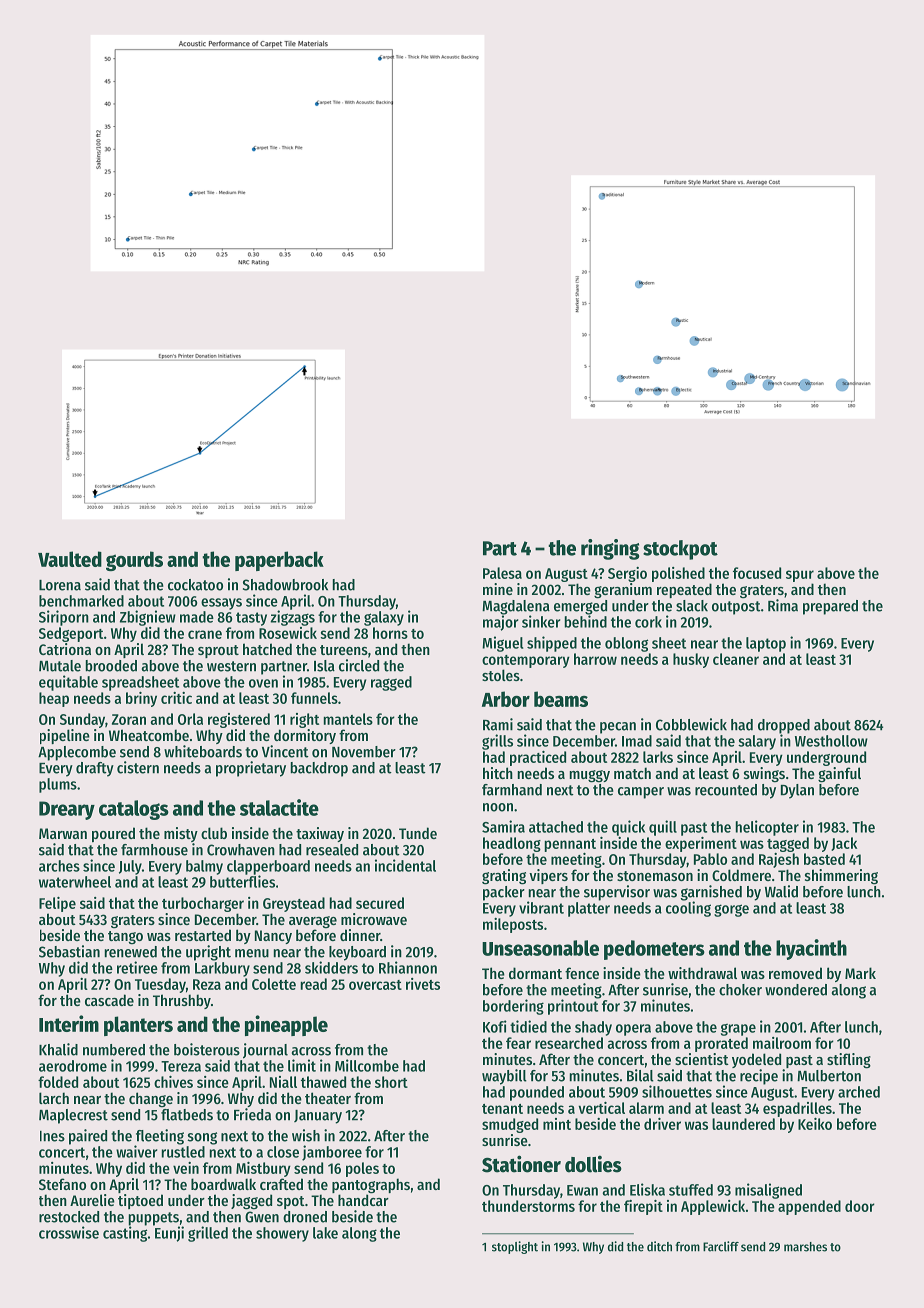 The image size is (924, 1308). Describe the element at coordinates (186, 1168) in the page. I see `vein` at that location.
